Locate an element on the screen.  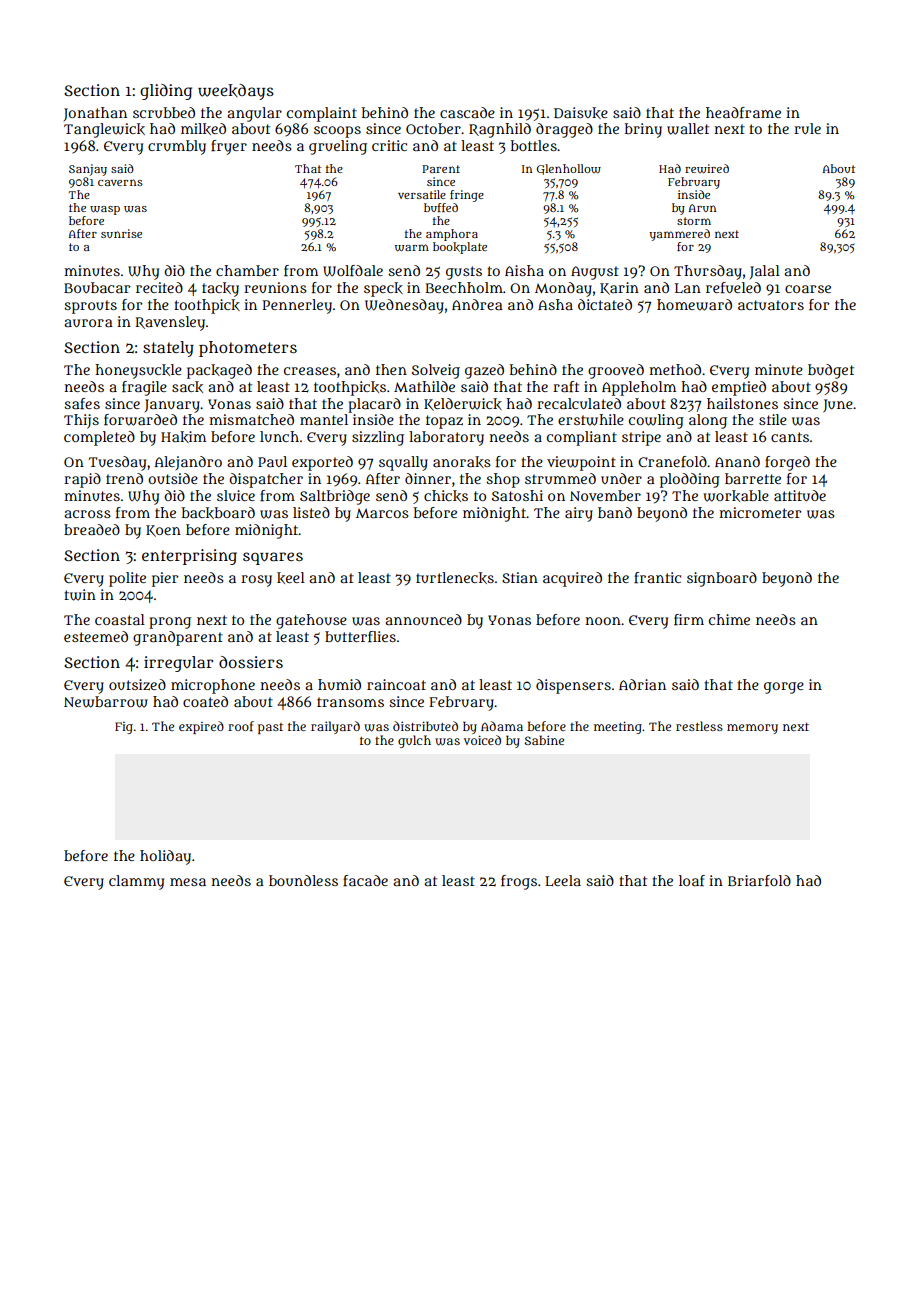
clammy is located at coordinates (136, 882).
